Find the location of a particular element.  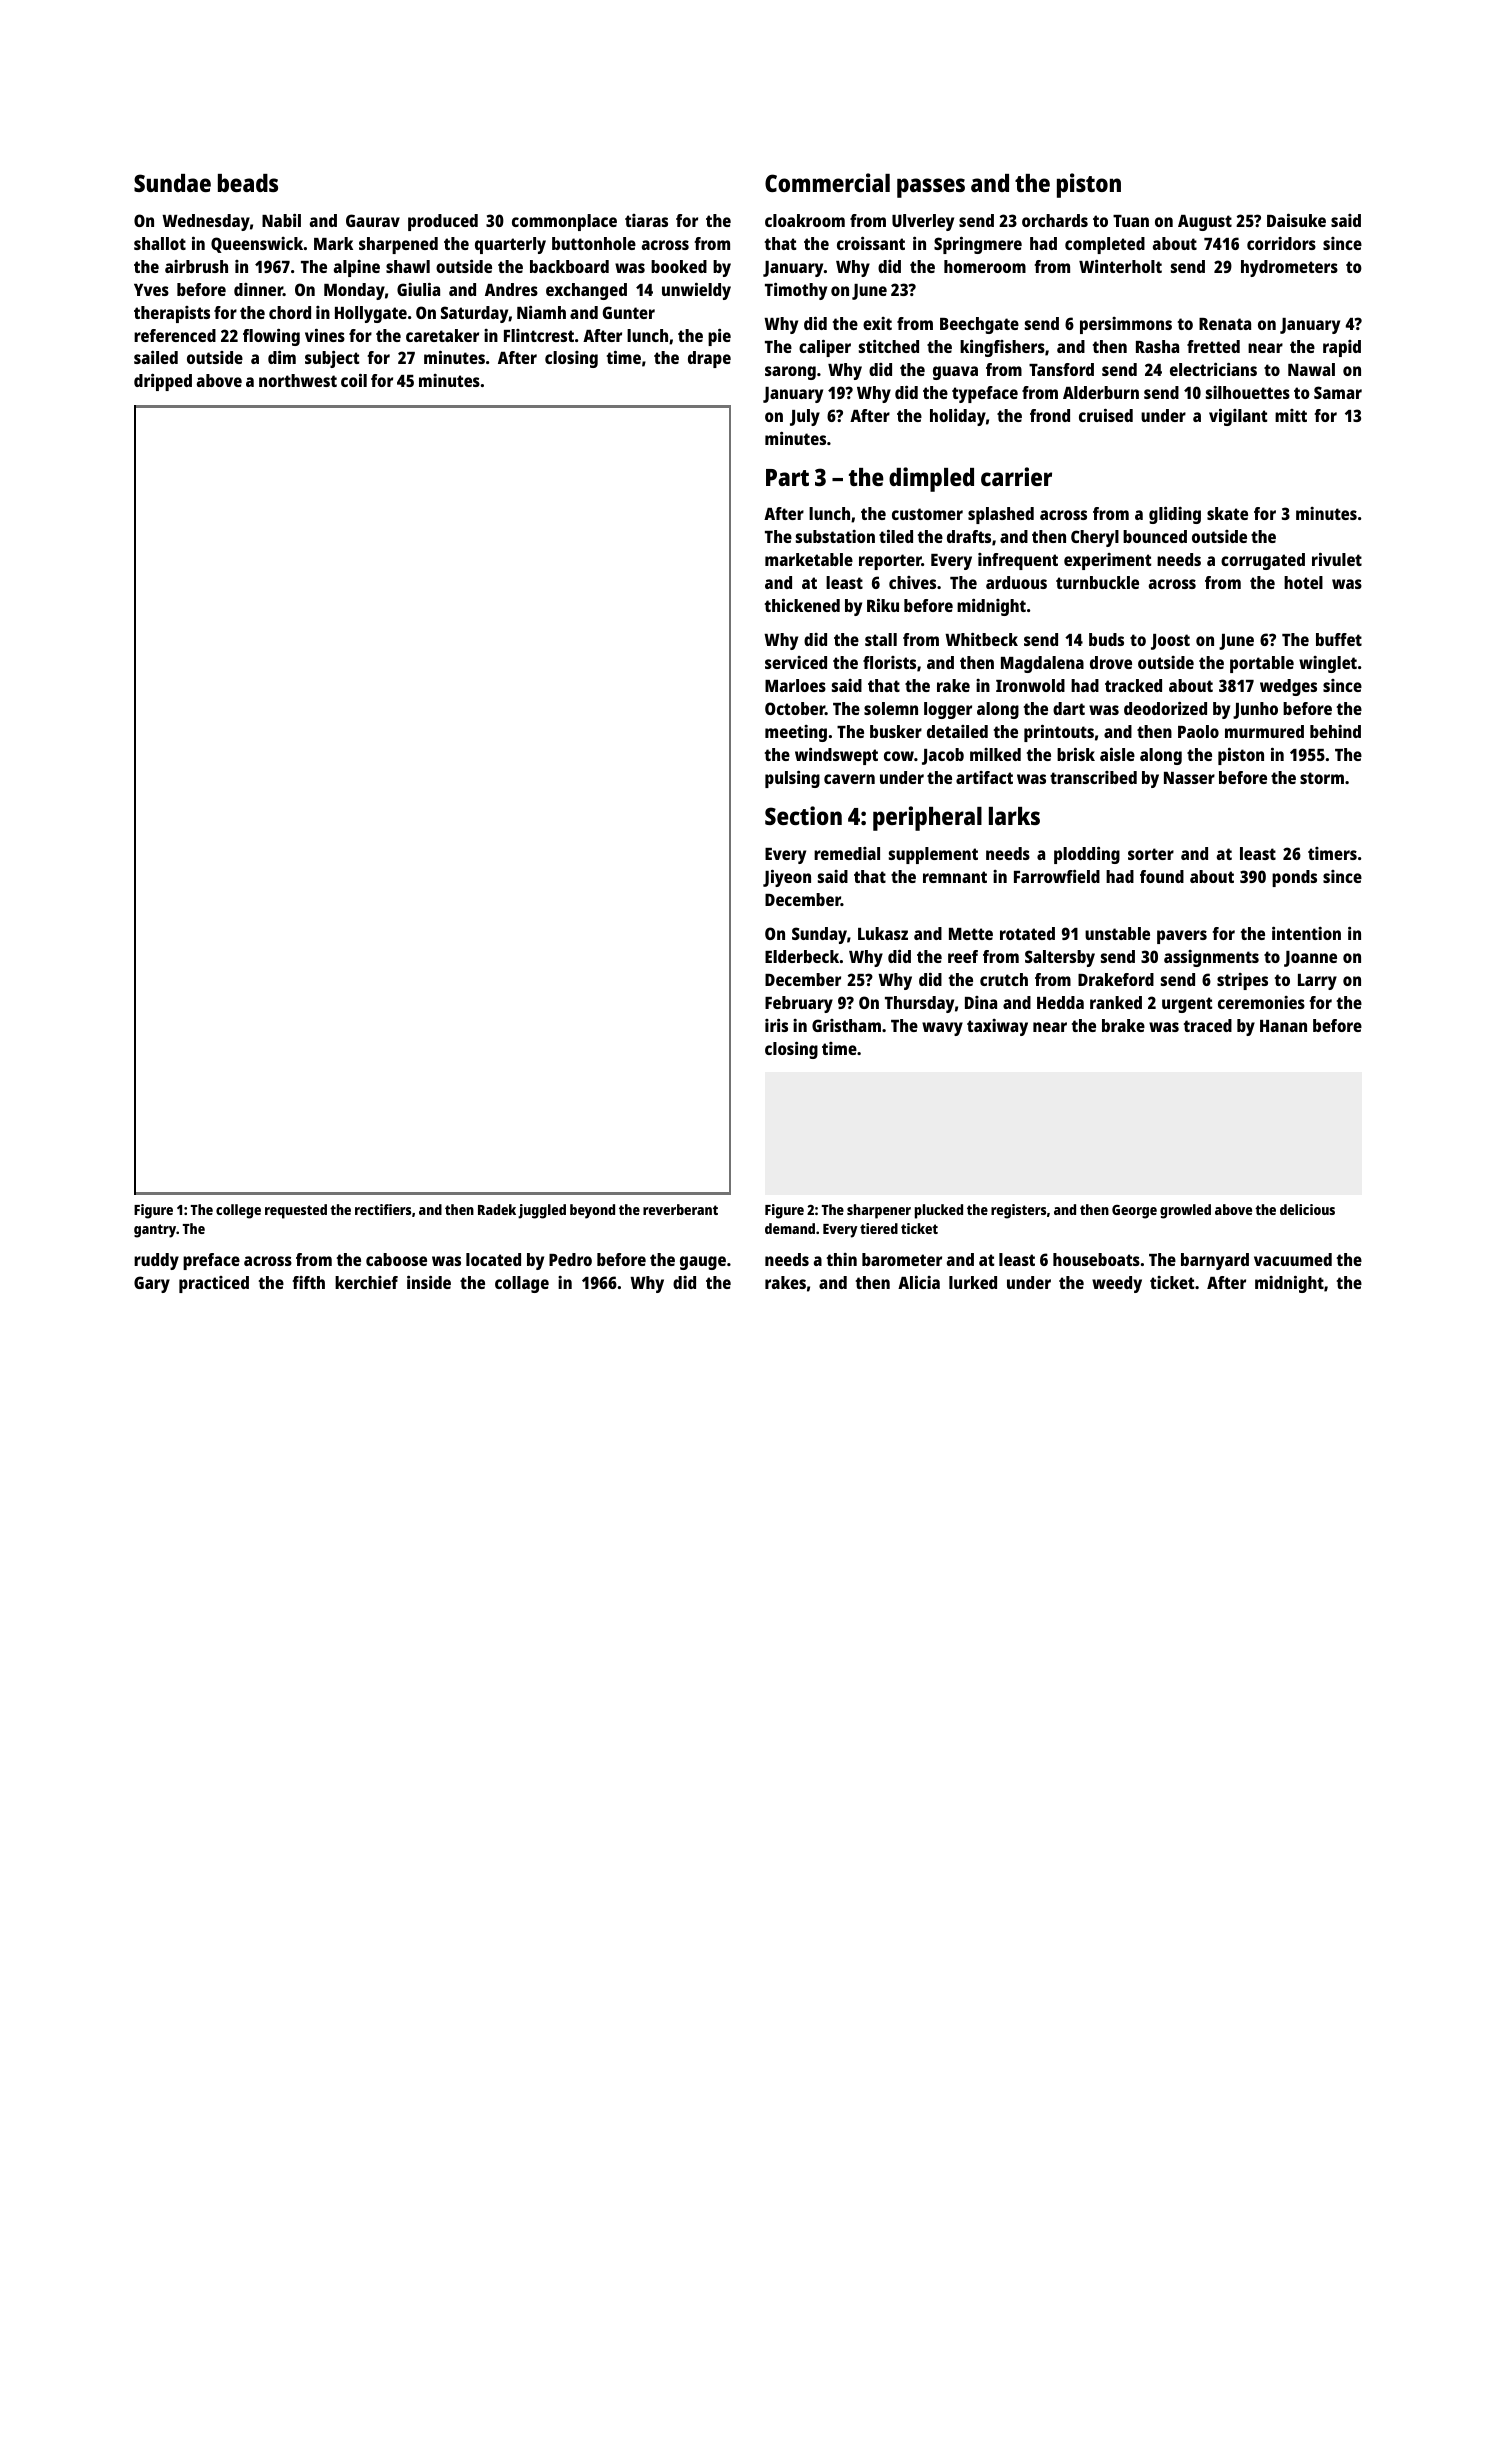

Nabil is located at coordinates (281, 220).
